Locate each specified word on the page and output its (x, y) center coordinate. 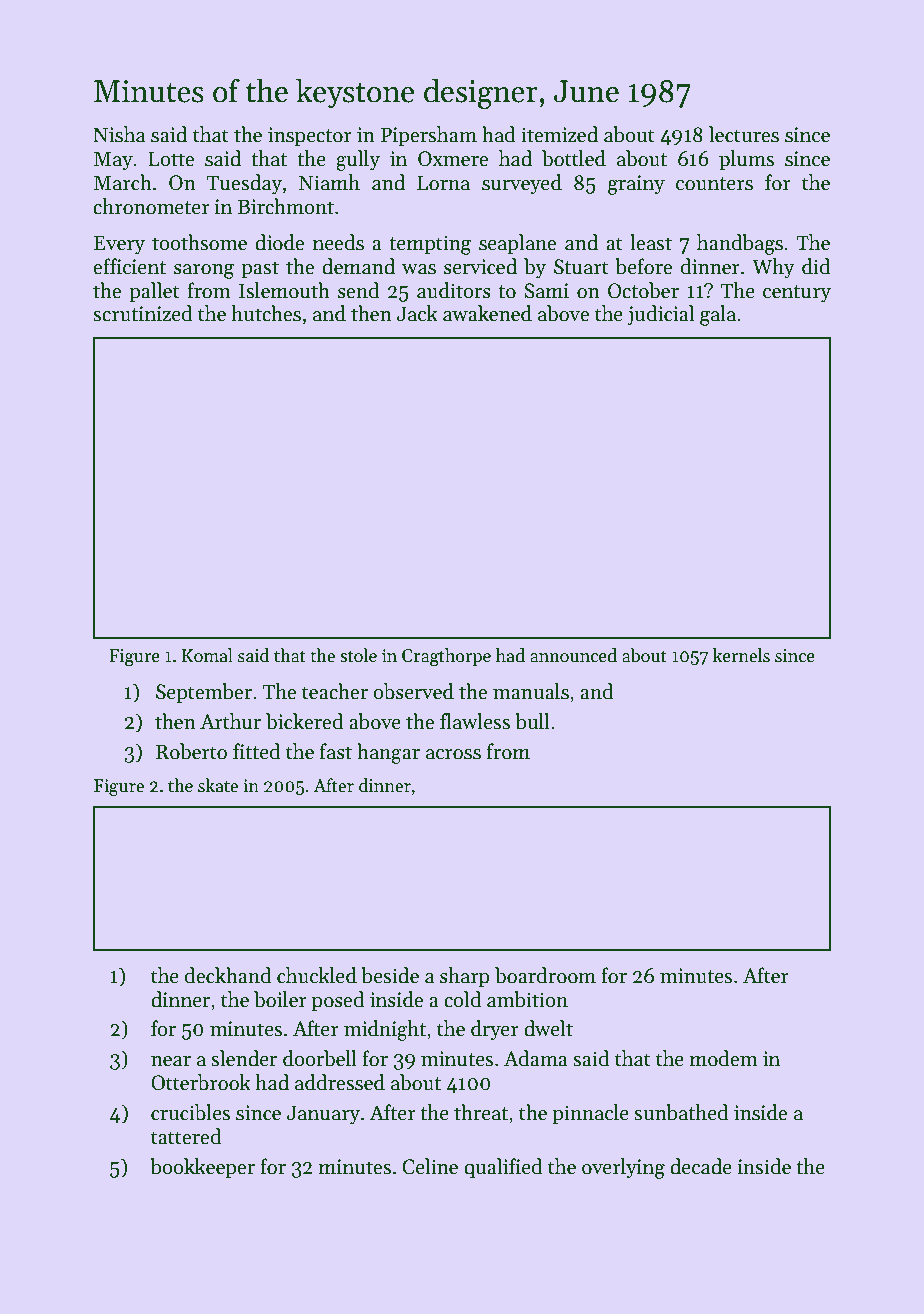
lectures (744, 134)
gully (358, 160)
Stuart (581, 267)
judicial (661, 315)
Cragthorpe (446, 657)
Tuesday (244, 184)
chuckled (317, 975)
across (453, 754)
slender (244, 1058)
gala (718, 315)
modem (724, 1058)
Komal (207, 655)
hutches (266, 313)
